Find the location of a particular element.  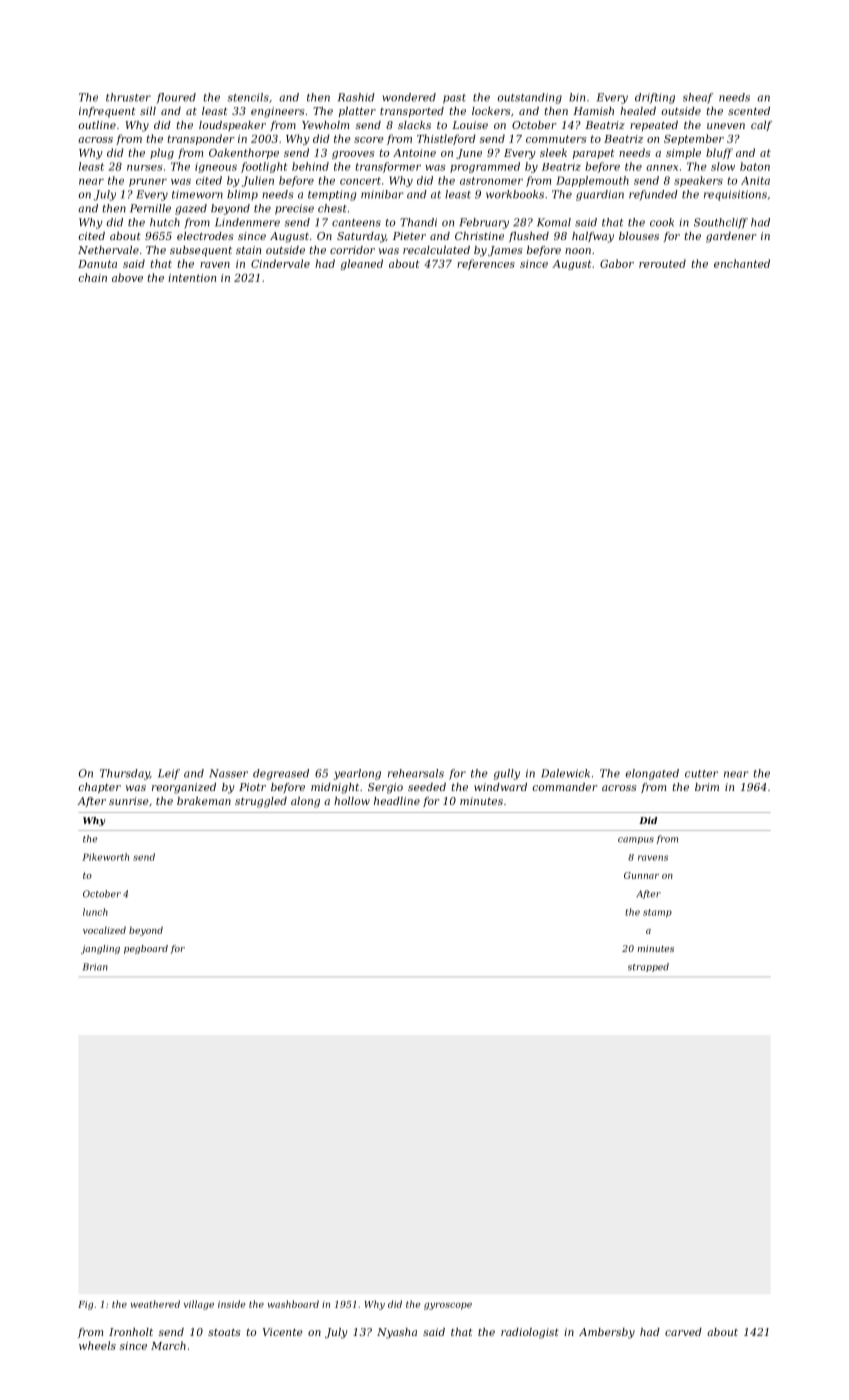

wheels is located at coordinates (97, 1345).
